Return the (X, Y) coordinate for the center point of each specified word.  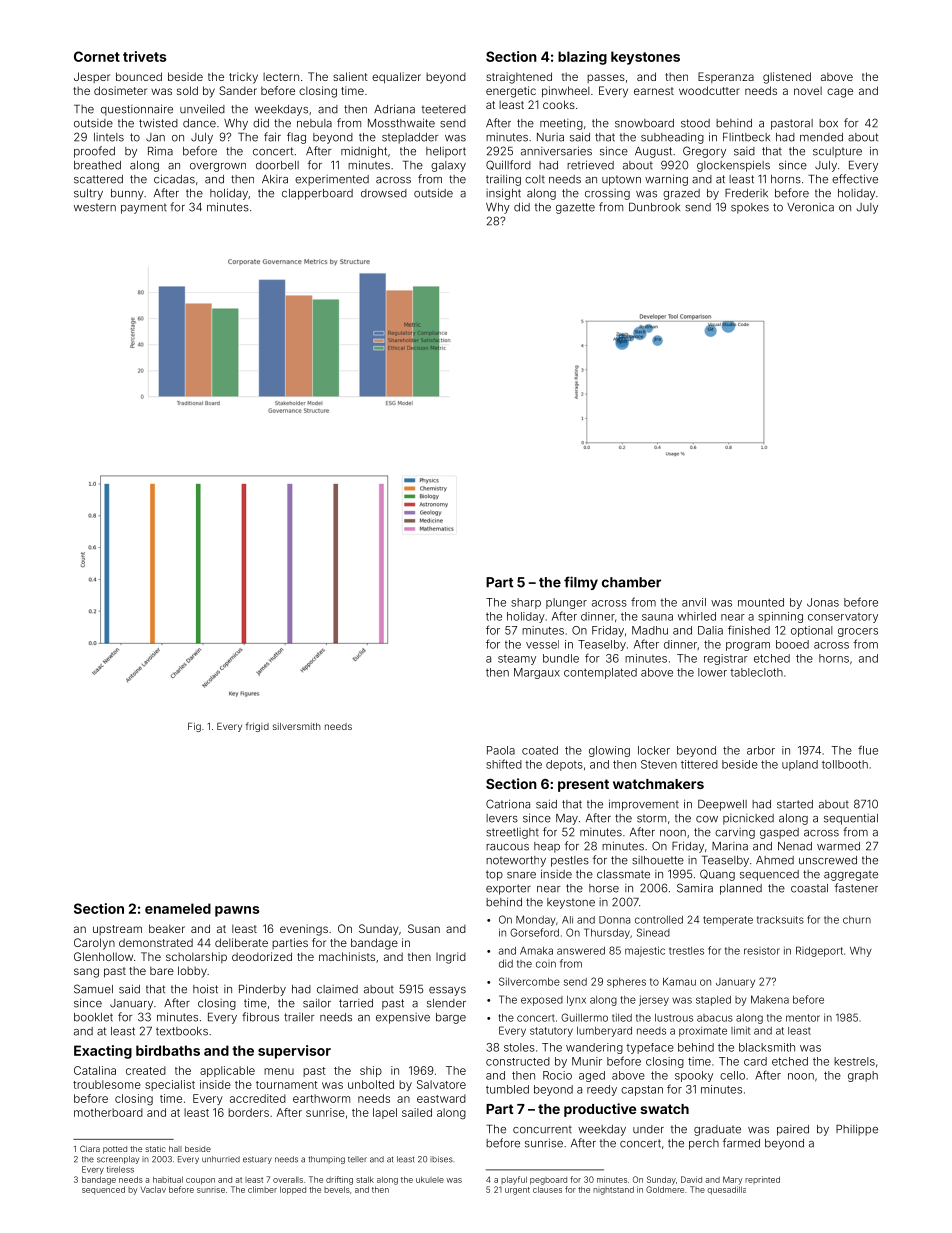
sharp (526, 603)
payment (144, 208)
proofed (94, 152)
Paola (501, 750)
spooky (694, 1076)
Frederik (746, 193)
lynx (576, 1001)
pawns (237, 911)
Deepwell (722, 805)
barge (451, 1018)
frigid (257, 727)
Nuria (550, 137)
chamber (631, 582)
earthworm (321, 1098)
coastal (809, 888)
